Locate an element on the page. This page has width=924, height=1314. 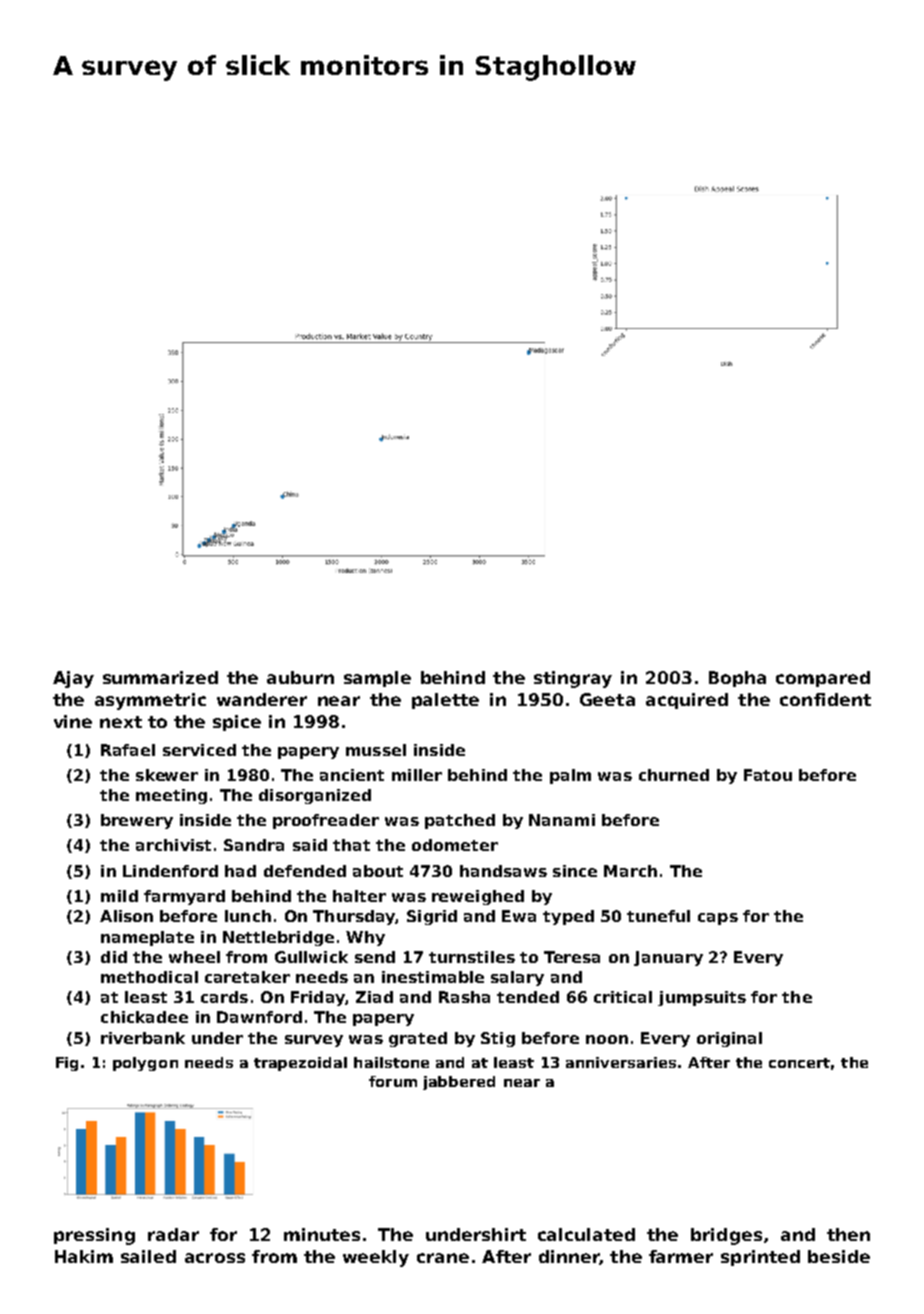
polygon is located at coordinates (145, 1064).
